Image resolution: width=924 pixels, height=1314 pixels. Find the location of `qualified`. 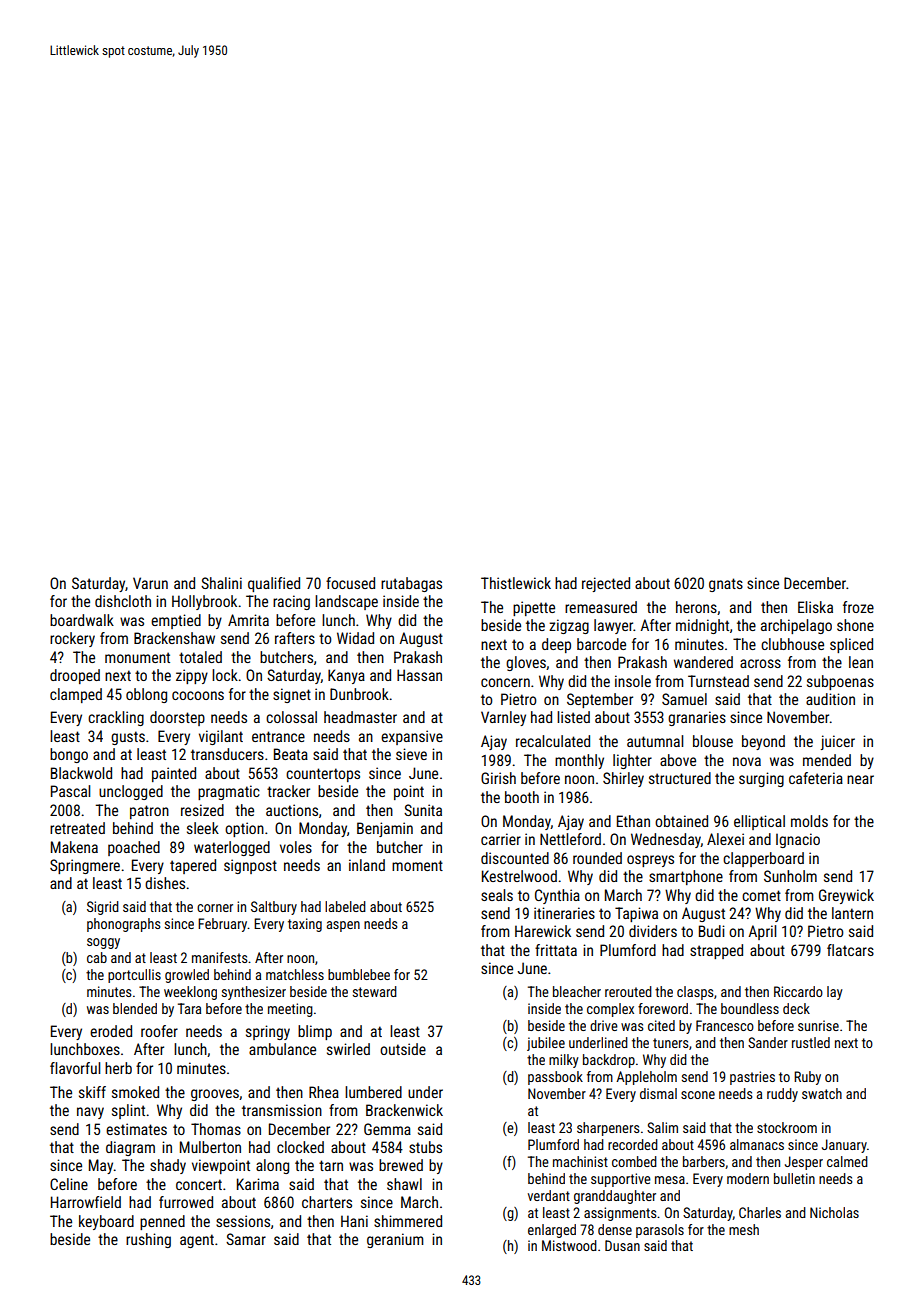

qualified is located at coordinates (274, 584).
